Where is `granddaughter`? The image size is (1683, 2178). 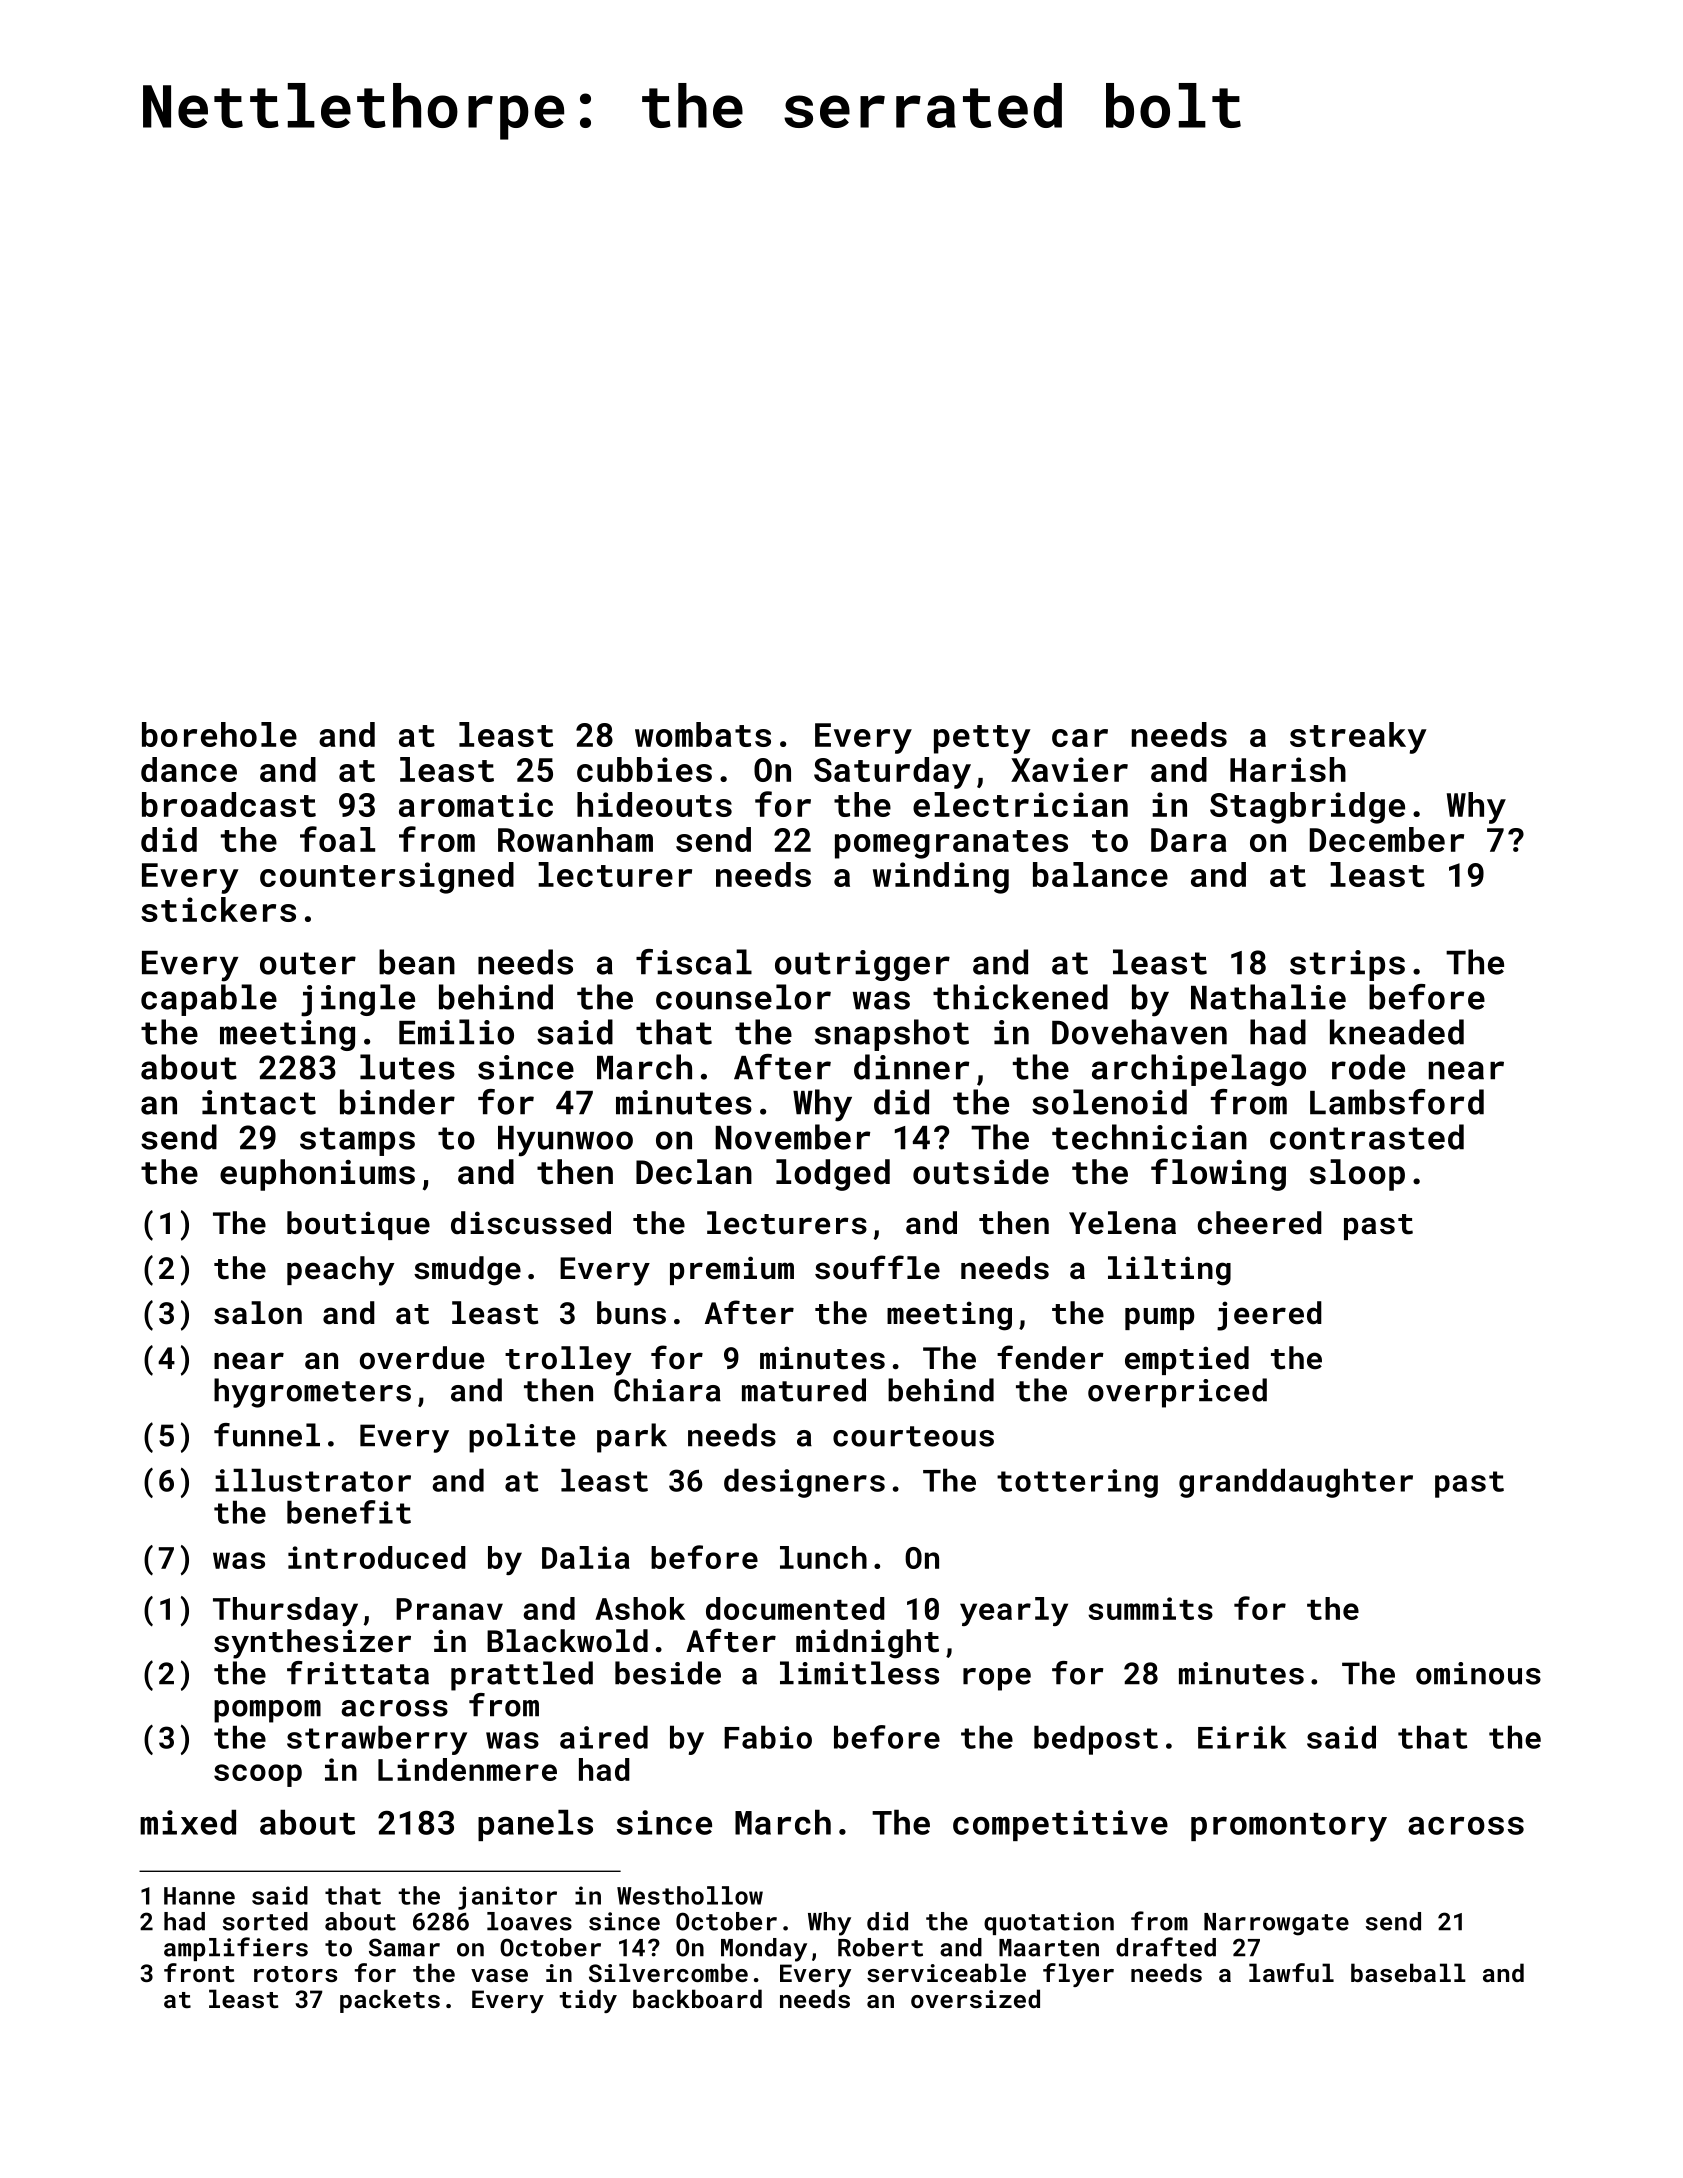
granddaughter is located at coordinates (1296, 1483).
